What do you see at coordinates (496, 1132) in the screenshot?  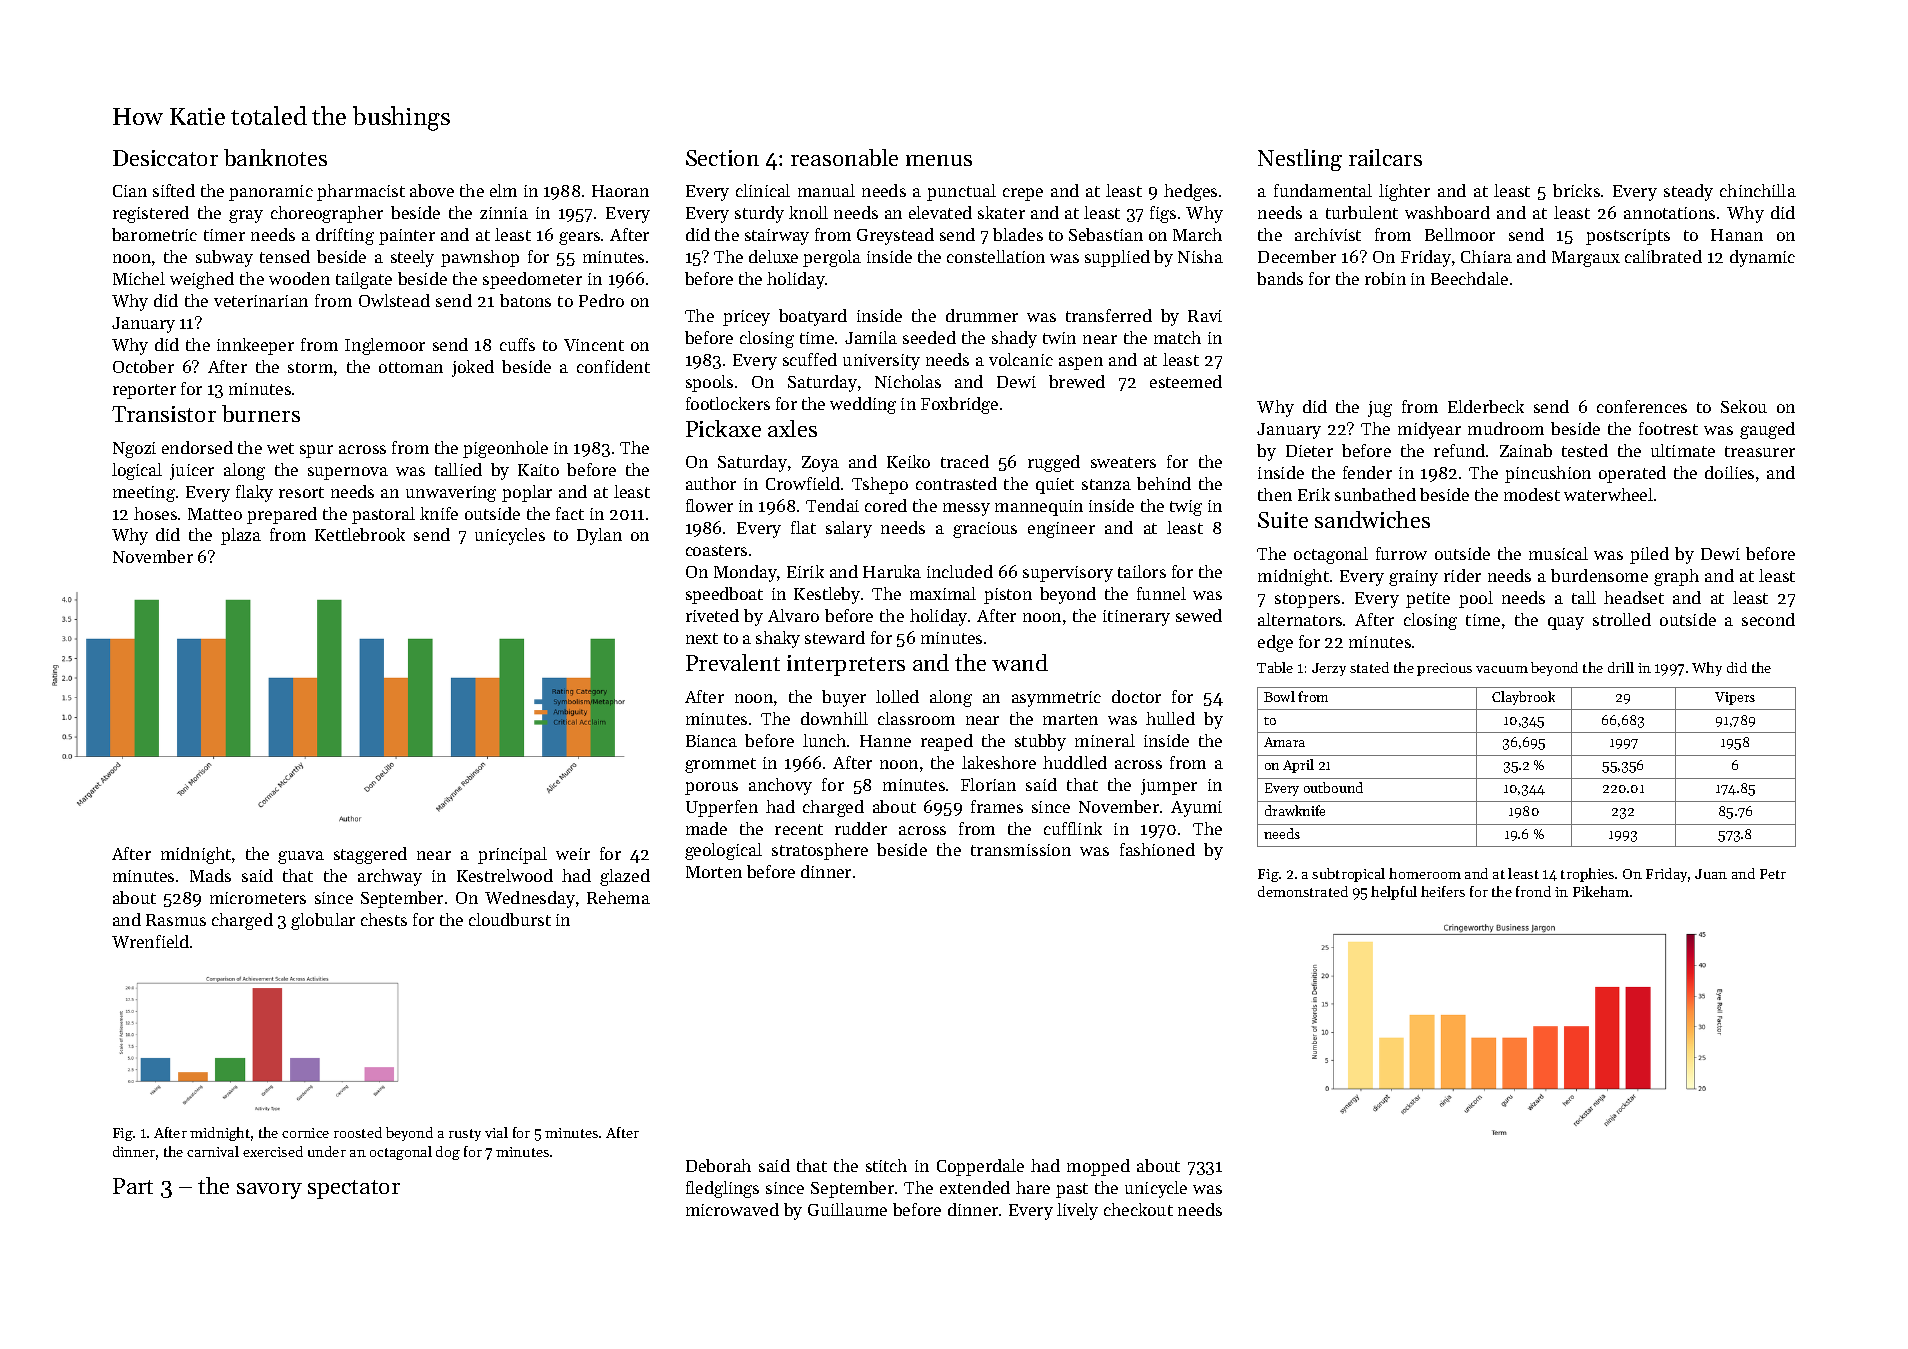 I see `vial` at bounding box center [496, 1132].
